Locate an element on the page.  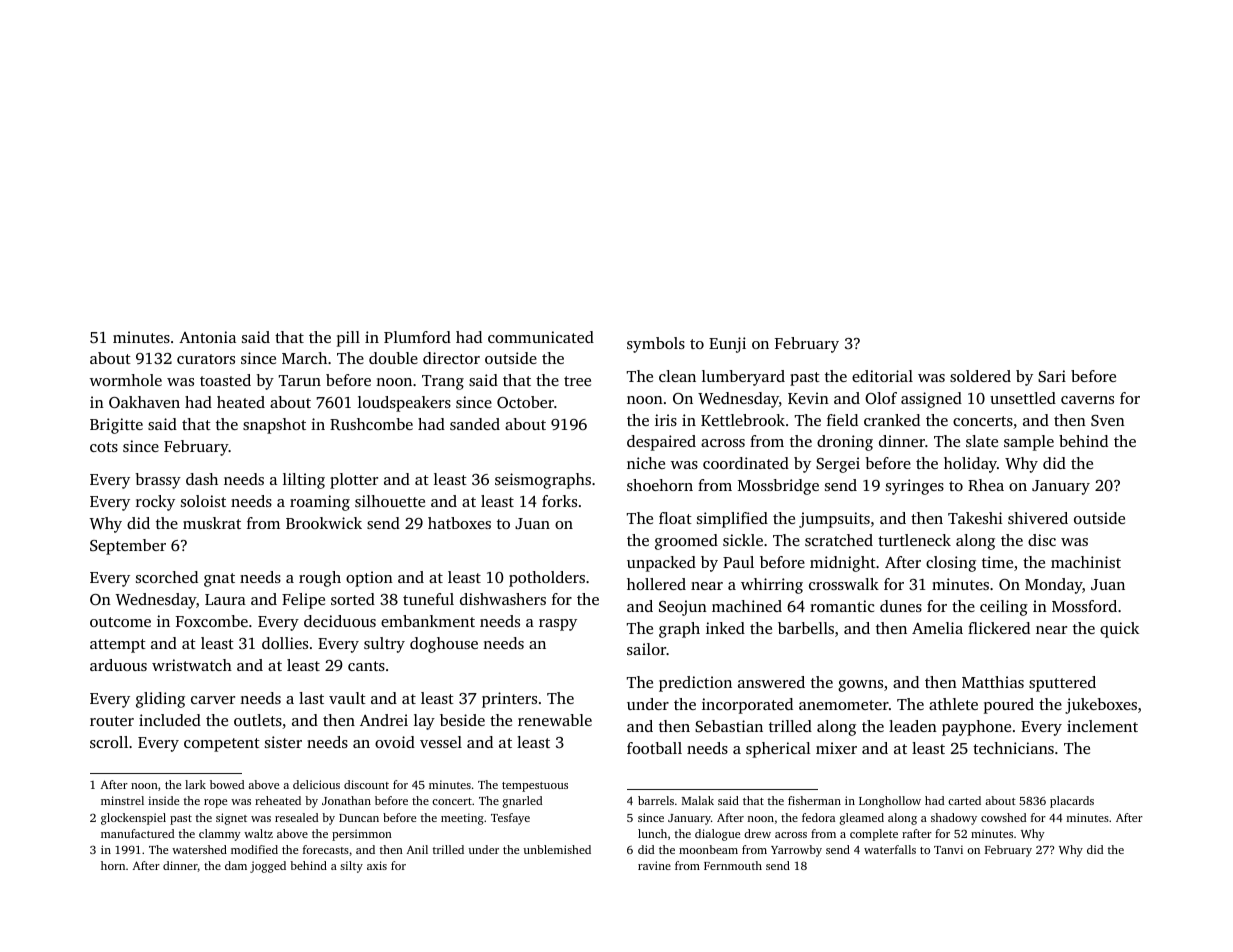
Antonia is located at coordinates (207, 337).
